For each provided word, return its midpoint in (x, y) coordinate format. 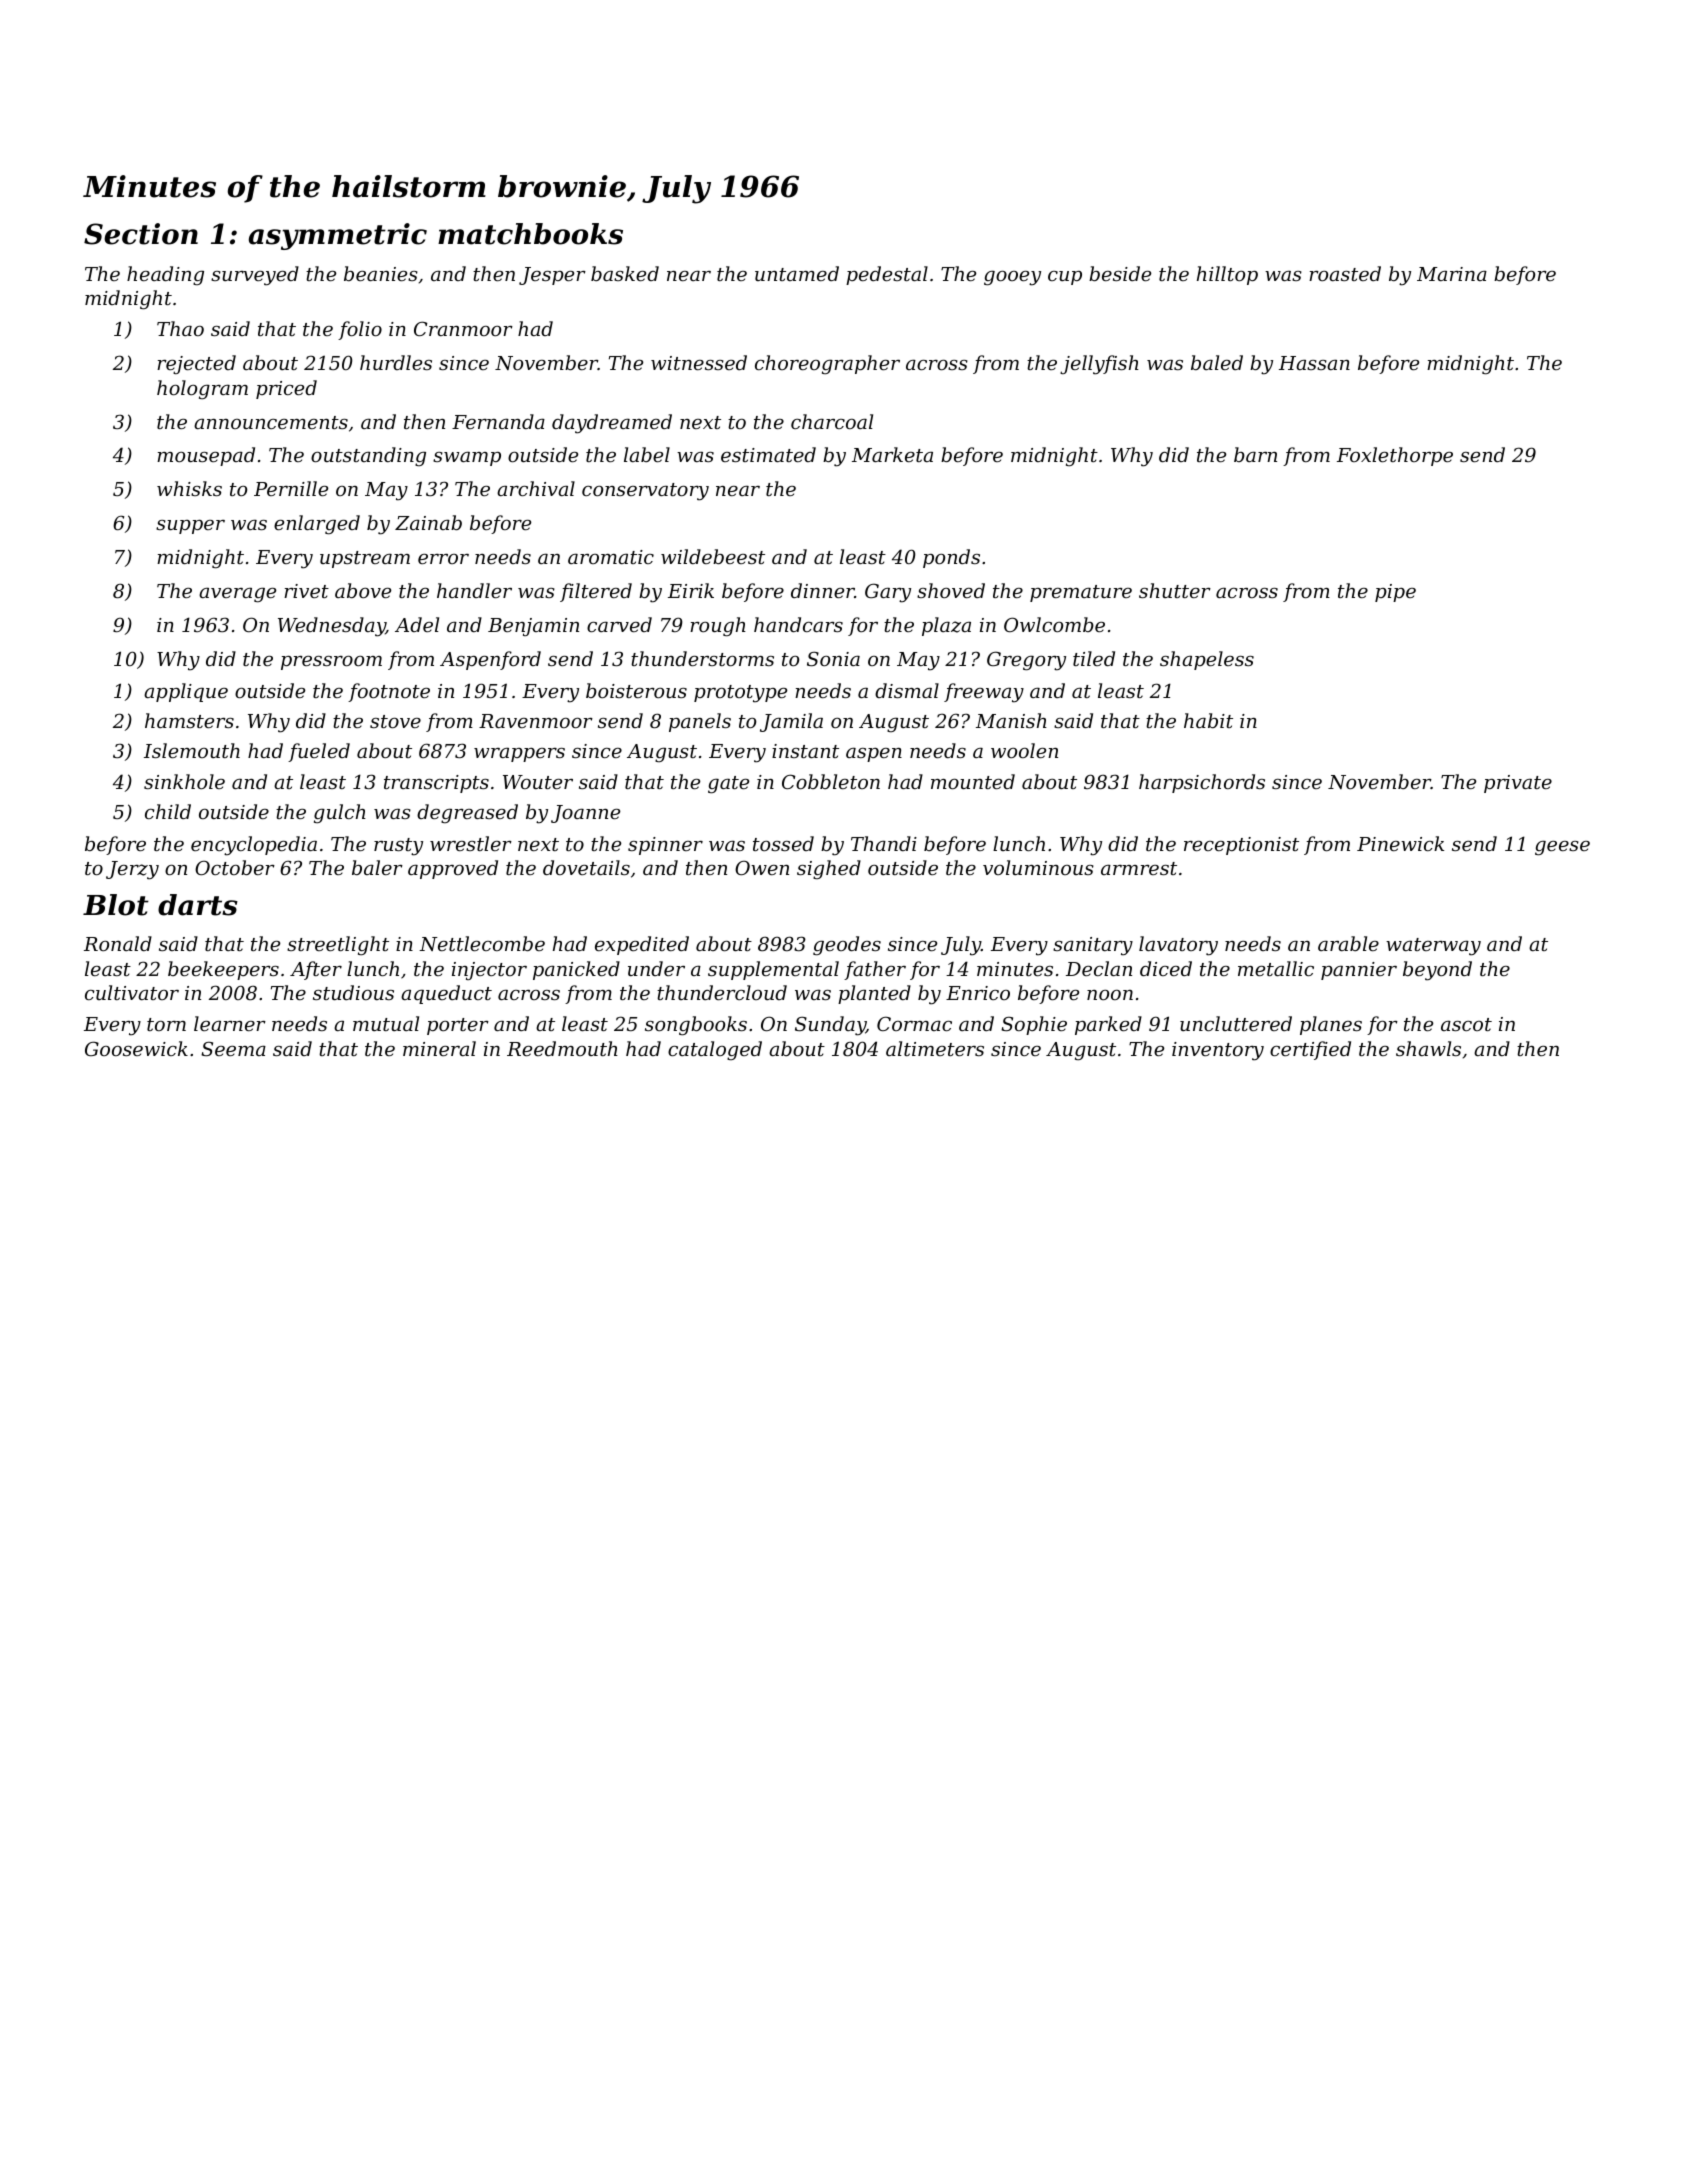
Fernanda (498, 421)
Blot (116, 905)
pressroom (331, 663)
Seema (233, 1049)
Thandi (884, 843)
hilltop (1227, 275)
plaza (946, 626)
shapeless (1207, 660)
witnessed (699, 362)
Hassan (1314, 363)
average (237, 595)
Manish (1011, 720)
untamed (797, 273)
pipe (1395, 593)
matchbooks (530, 234)
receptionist (1241, 846)
